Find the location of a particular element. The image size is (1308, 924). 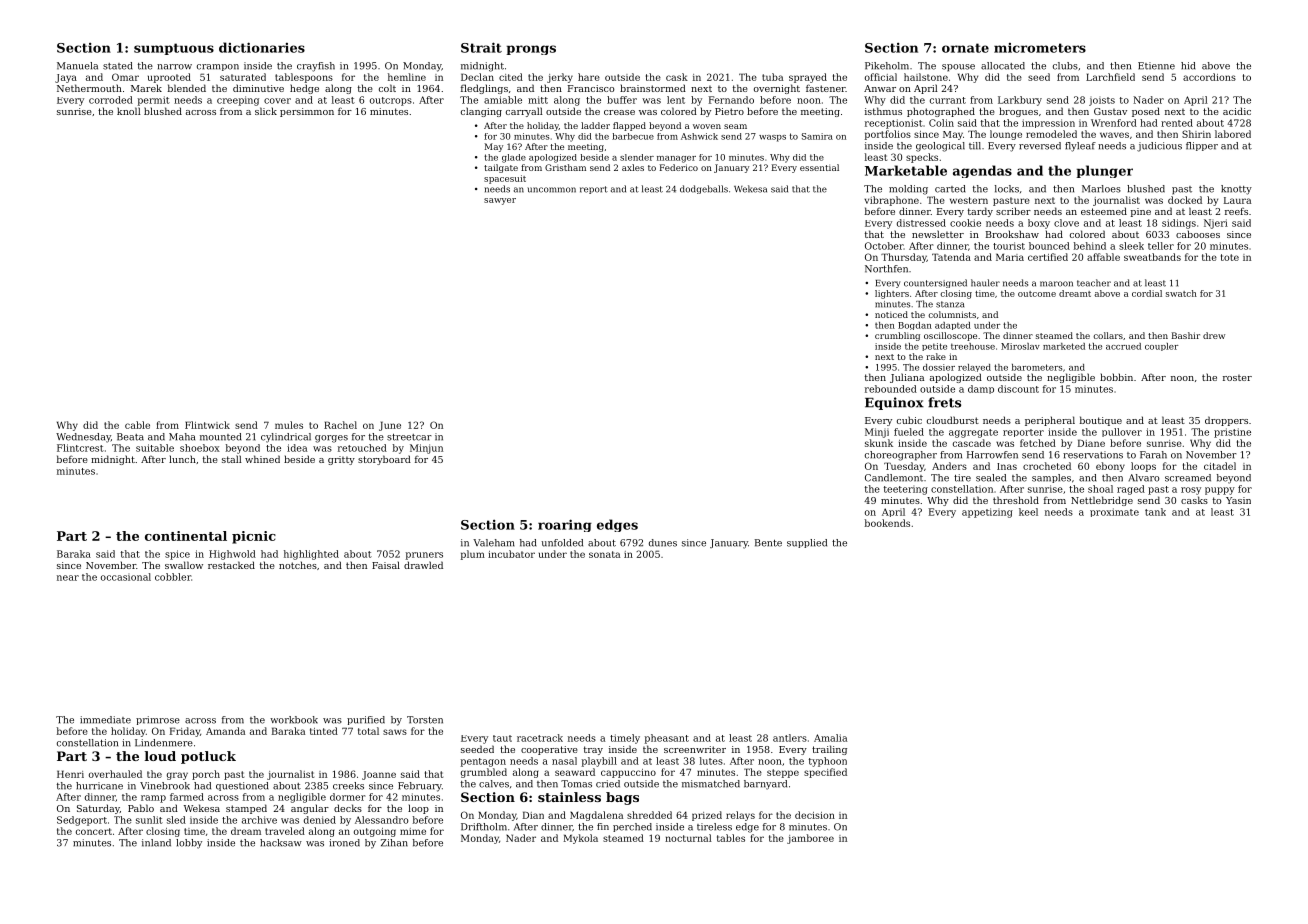

June is located at coordinates (390, 426).
